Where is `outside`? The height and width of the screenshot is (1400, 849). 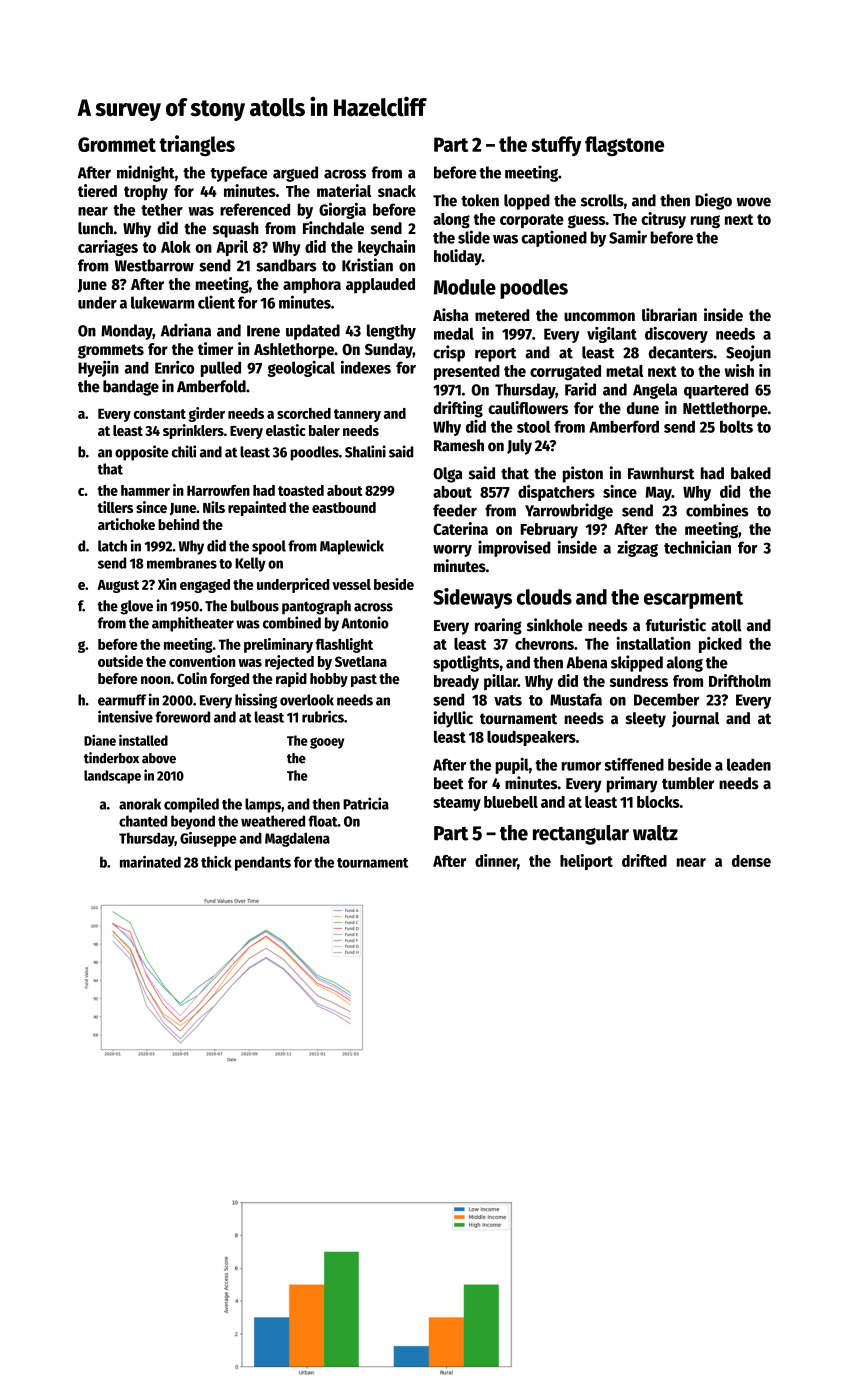 outside is located at coordinates (120, 661).
